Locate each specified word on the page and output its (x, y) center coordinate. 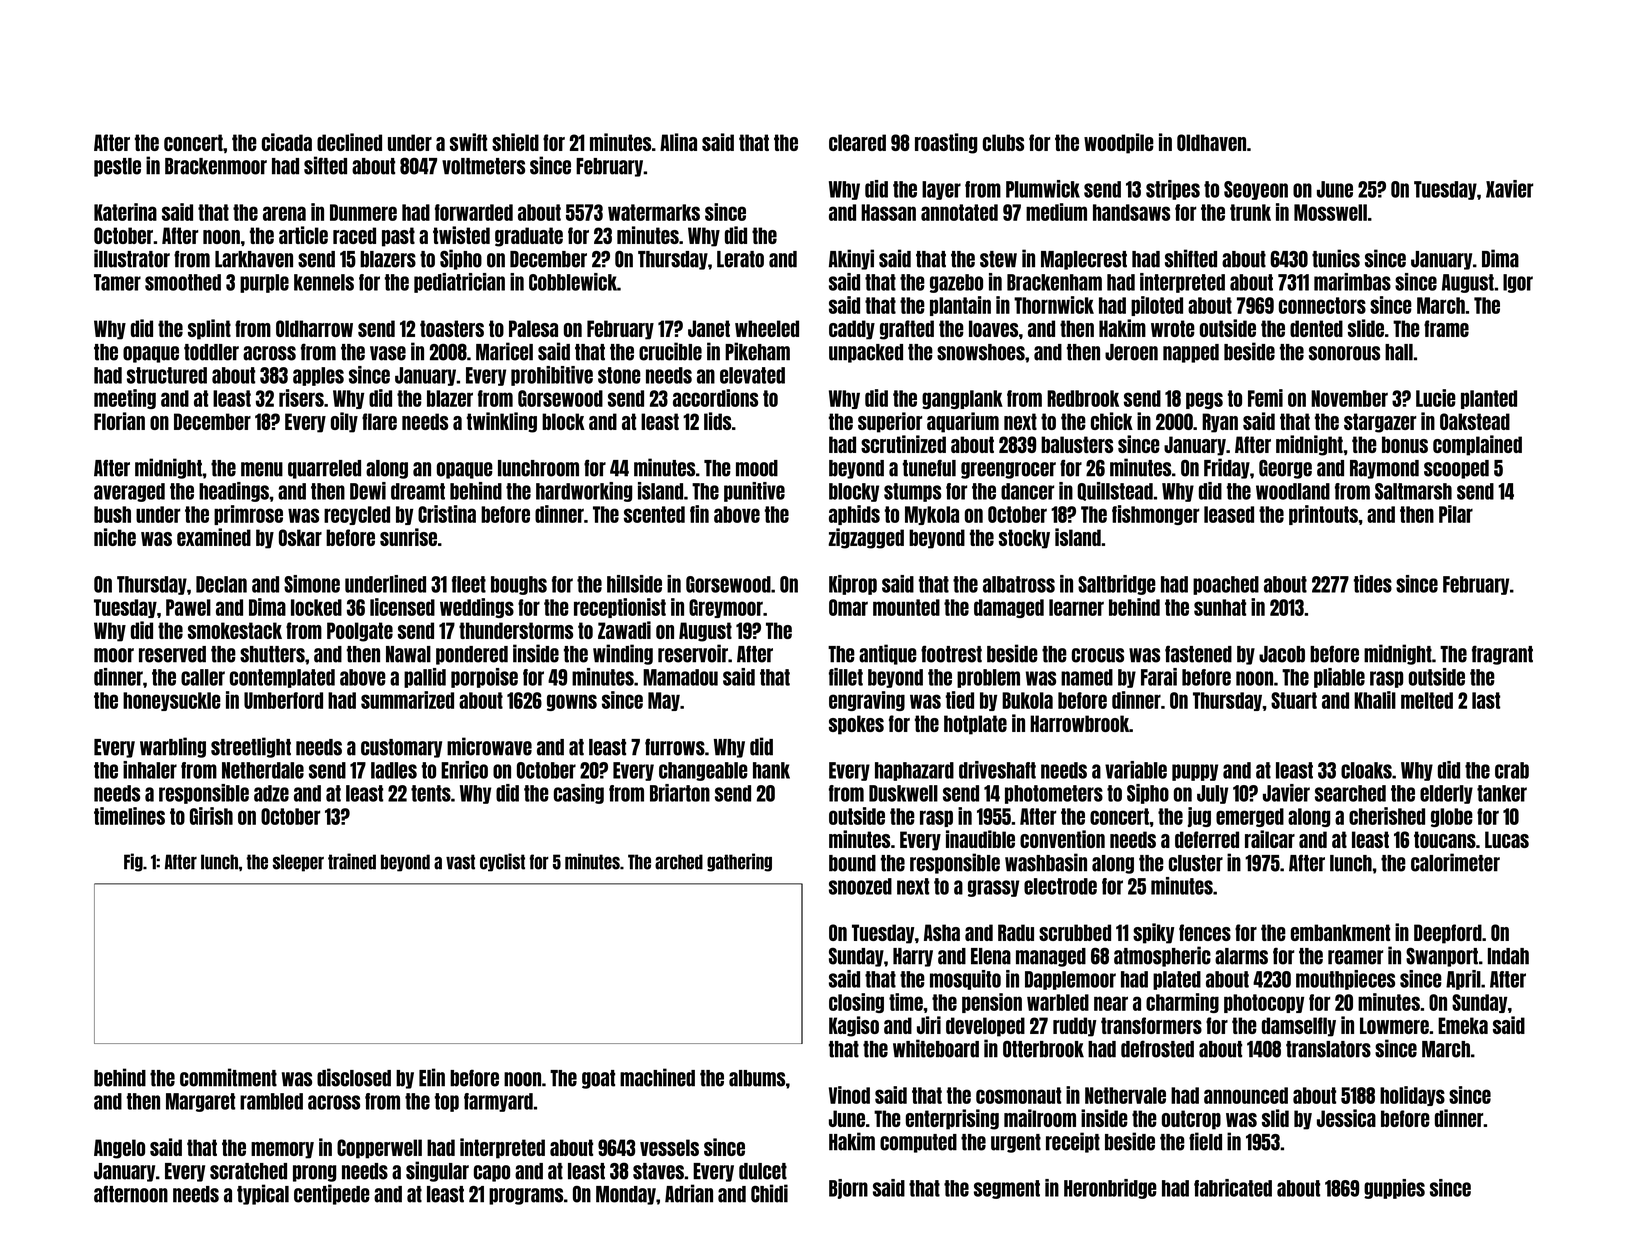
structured (167, 375)
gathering (739, 862)
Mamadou (680, 677)
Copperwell (379, 1149)
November (1349, 398)
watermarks (654, 212)
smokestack (235, 630)
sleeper (298, 863)
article (303, 235)
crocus (1098, 655)
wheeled (767, 328)
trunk (1250, 212)
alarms (1241, 956)
